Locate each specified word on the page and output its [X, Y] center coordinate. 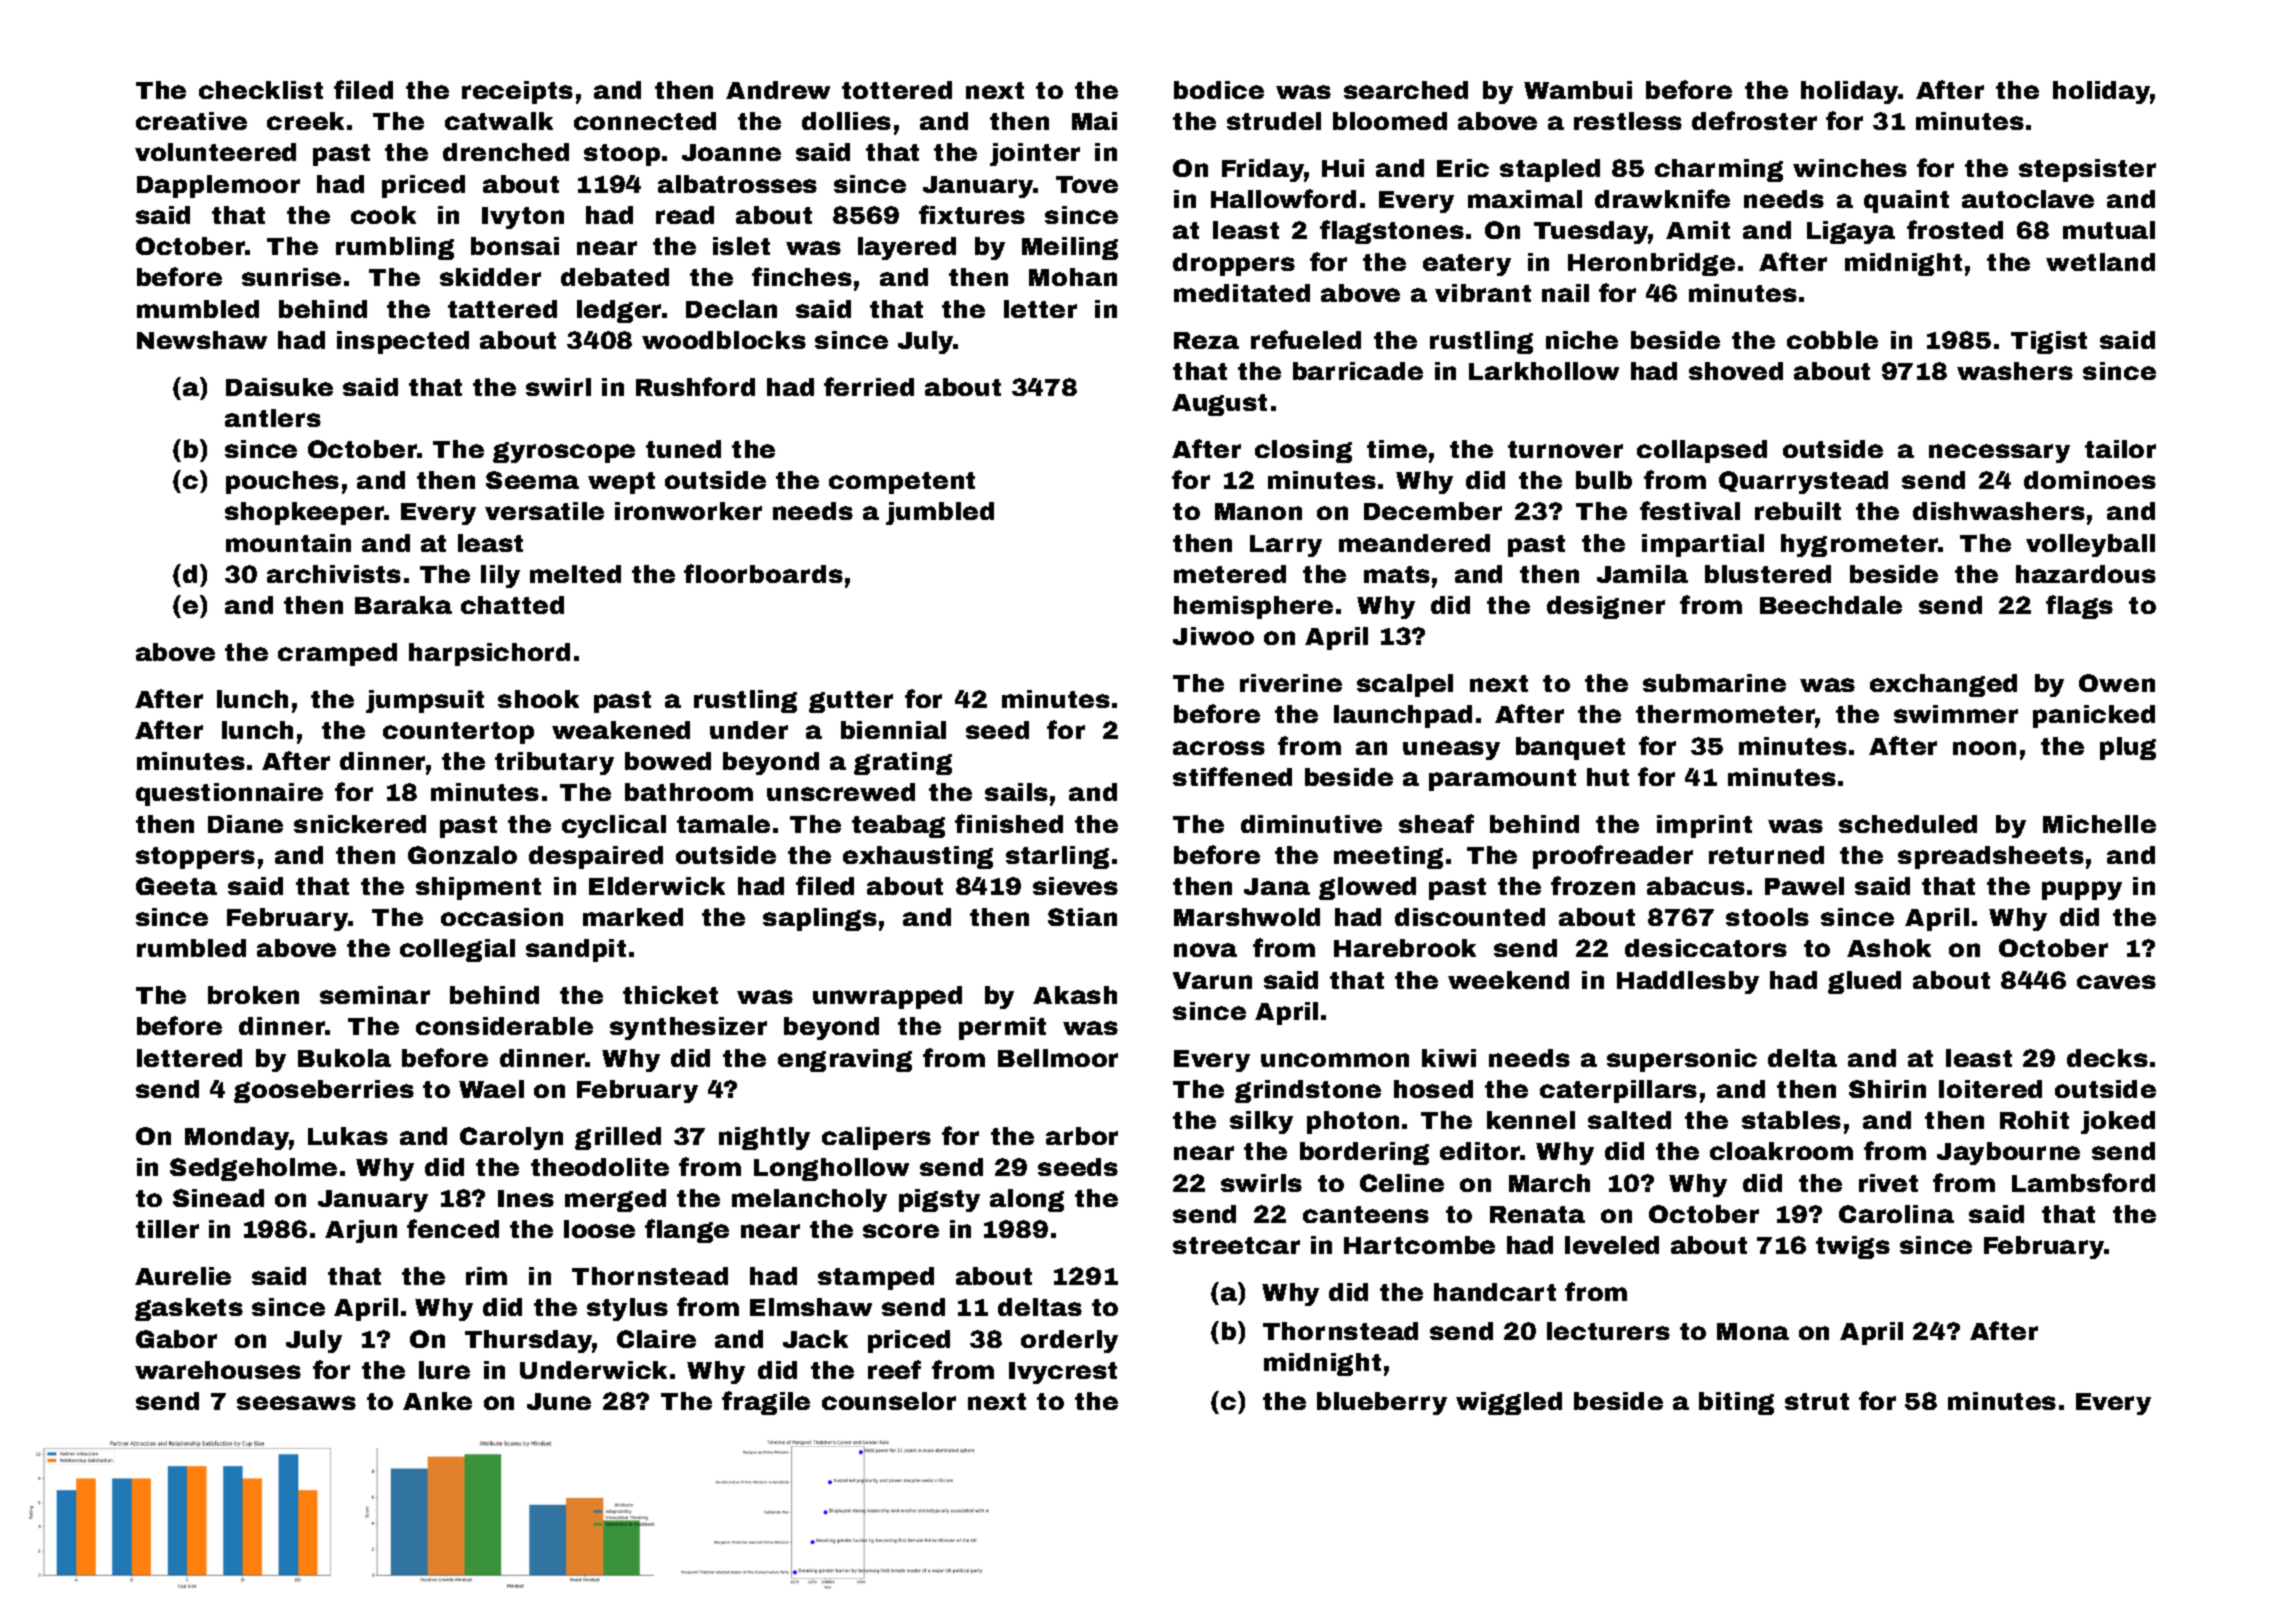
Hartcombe [1419, 1245]
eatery [1467, 265]
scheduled [1908, 824]
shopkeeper [304, 513]
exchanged [1943, 685]
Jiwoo [1213, 636]
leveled [1612, 1245]
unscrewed [841, 792]
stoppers [195, 858]
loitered [1990, 1089]
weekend [1508, 980]
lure [444, 1370]
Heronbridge [1651, 264]
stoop [622, 155]
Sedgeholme [253, 1169]
